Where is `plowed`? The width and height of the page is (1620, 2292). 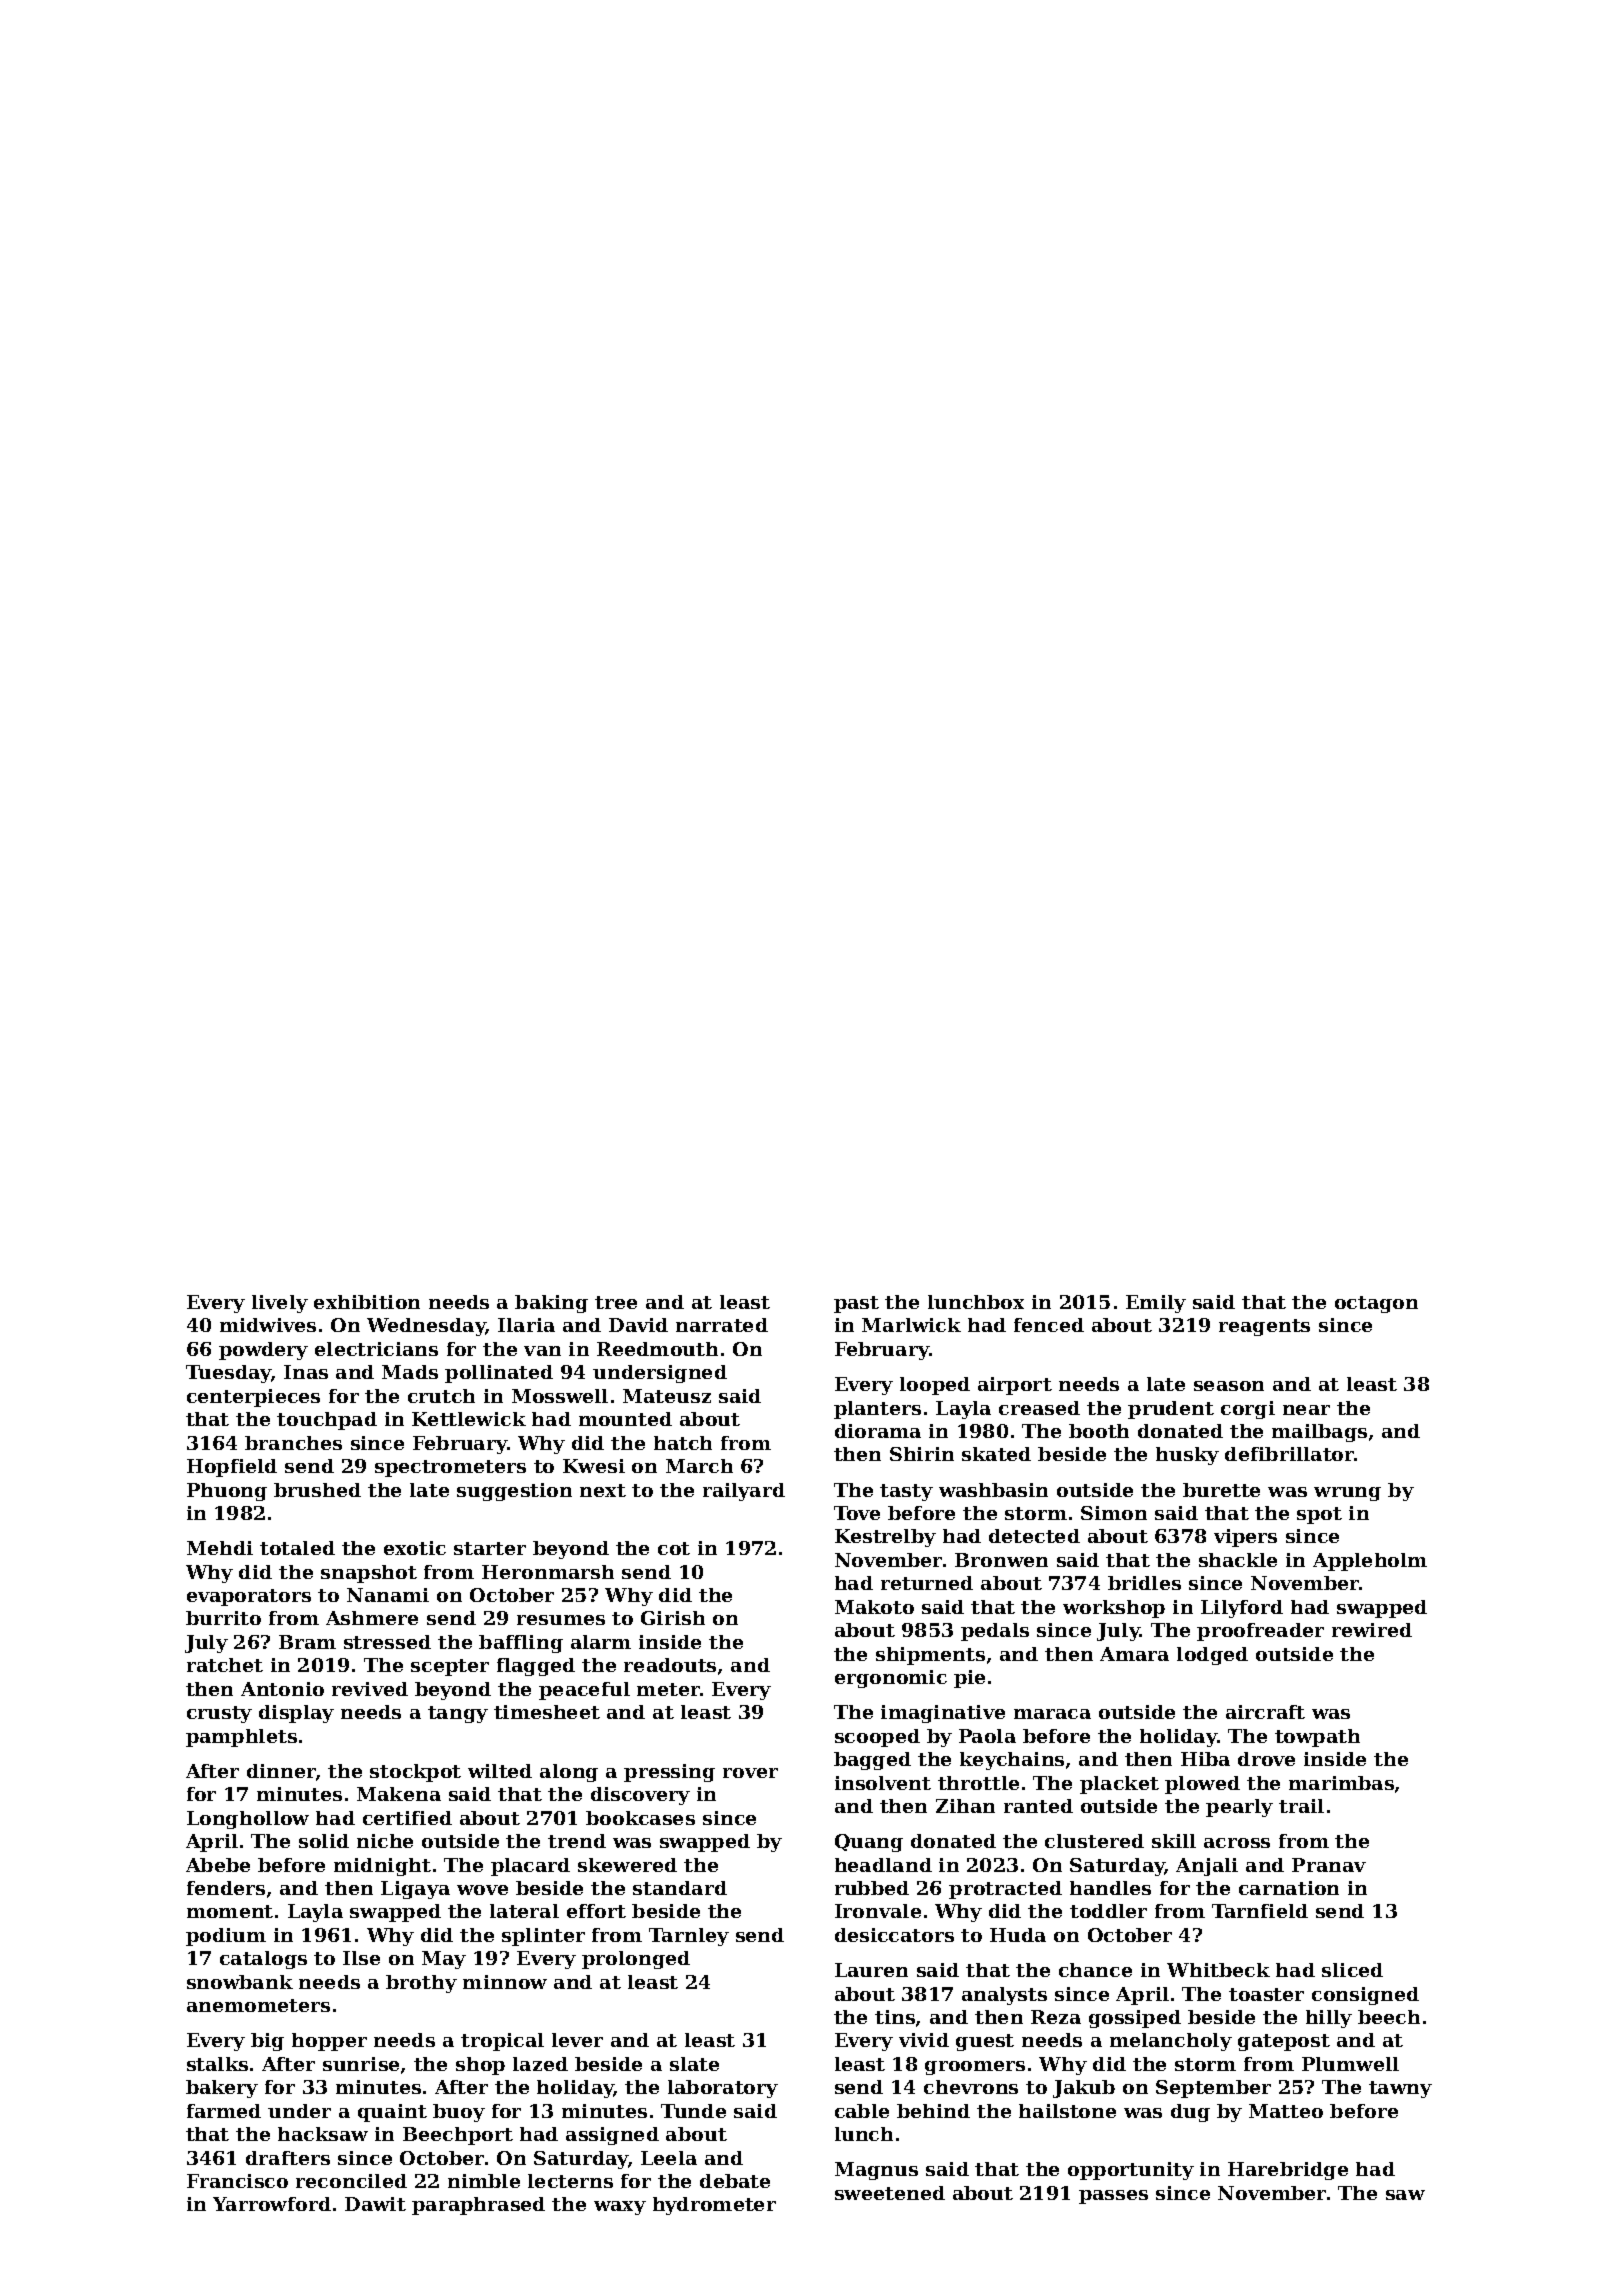
plowed is located at coordinates (1202, 1785).
